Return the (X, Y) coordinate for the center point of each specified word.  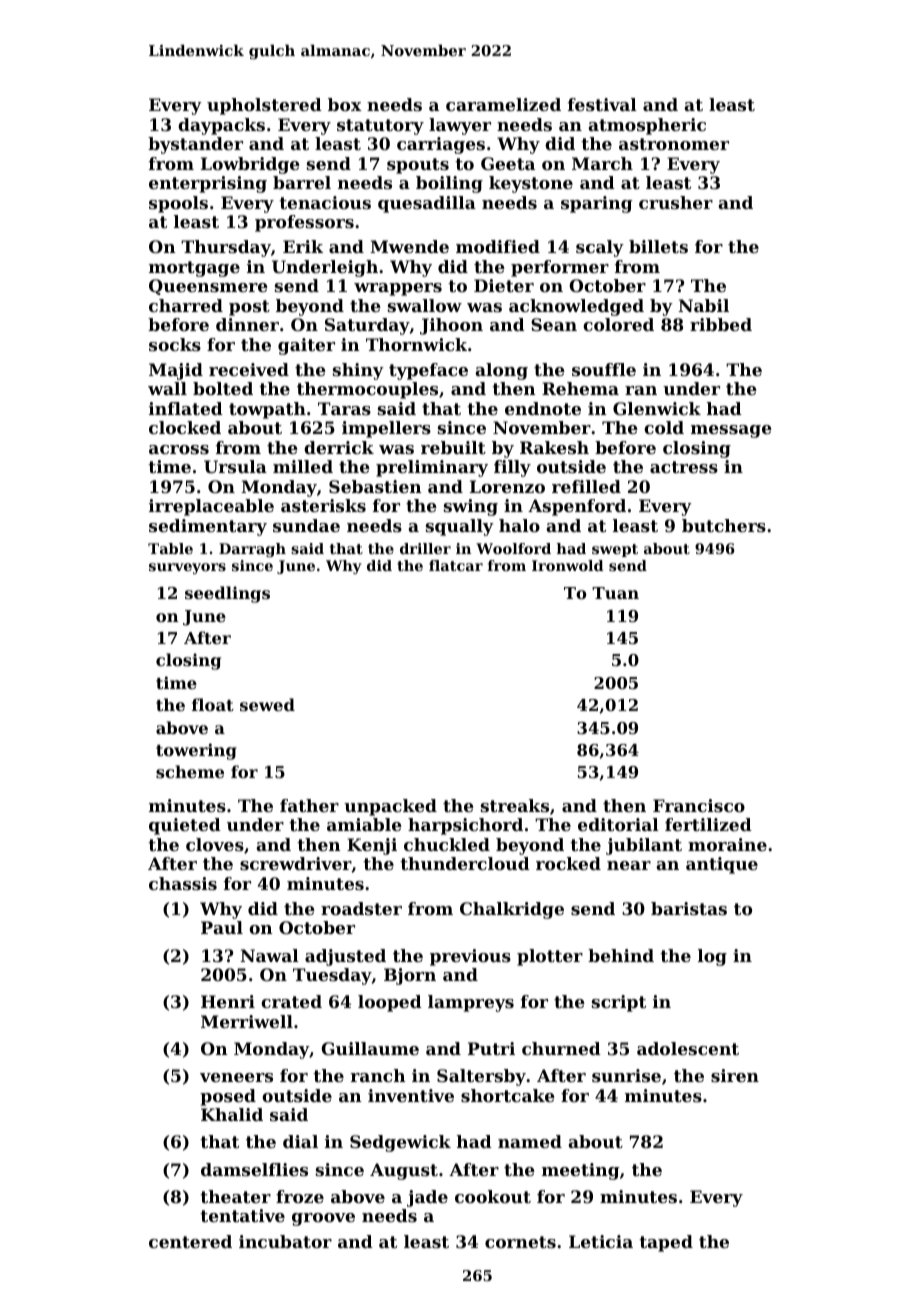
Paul (222, 927)
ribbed (721, 324)
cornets (520, 1242)
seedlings (227, 594)
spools (178, 204)
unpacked (390, 807)
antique (722, 865)
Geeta (508, 163)
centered (190, 1241)
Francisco (699, 805)
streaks (515, 805)
